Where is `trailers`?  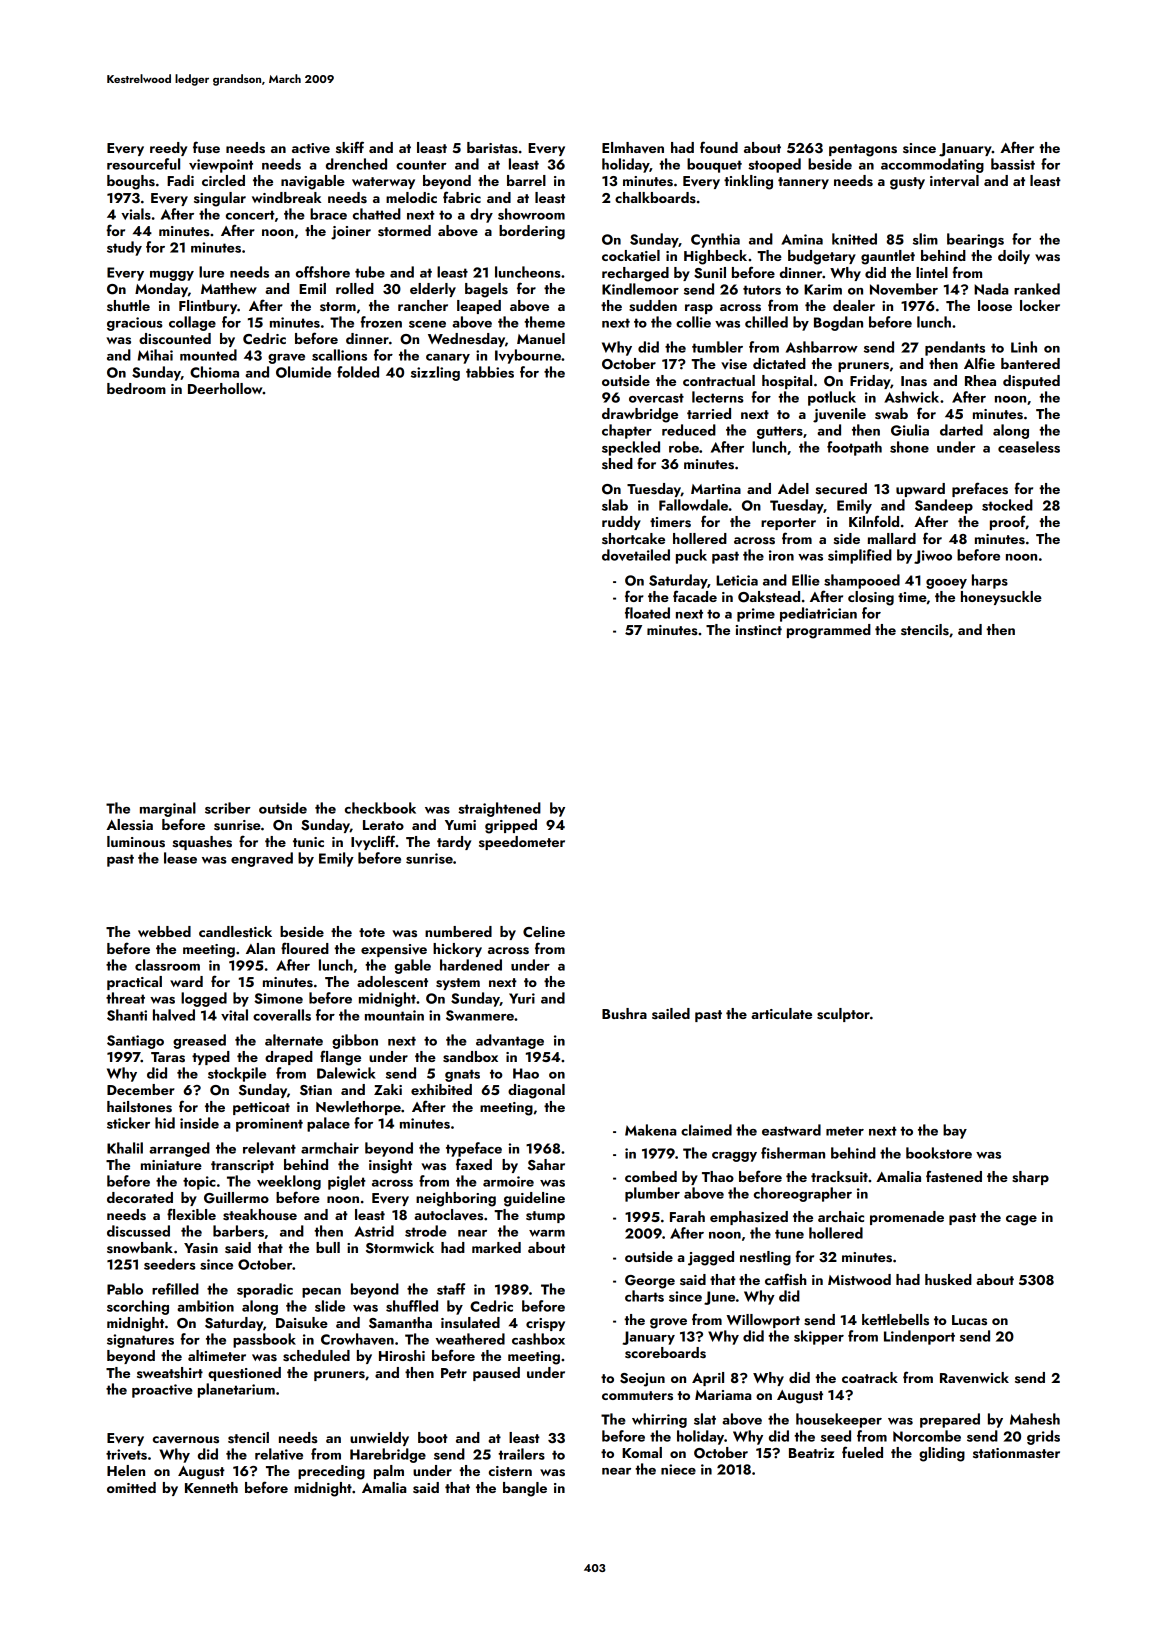
trailers is located at coordinates (521, 1454).
